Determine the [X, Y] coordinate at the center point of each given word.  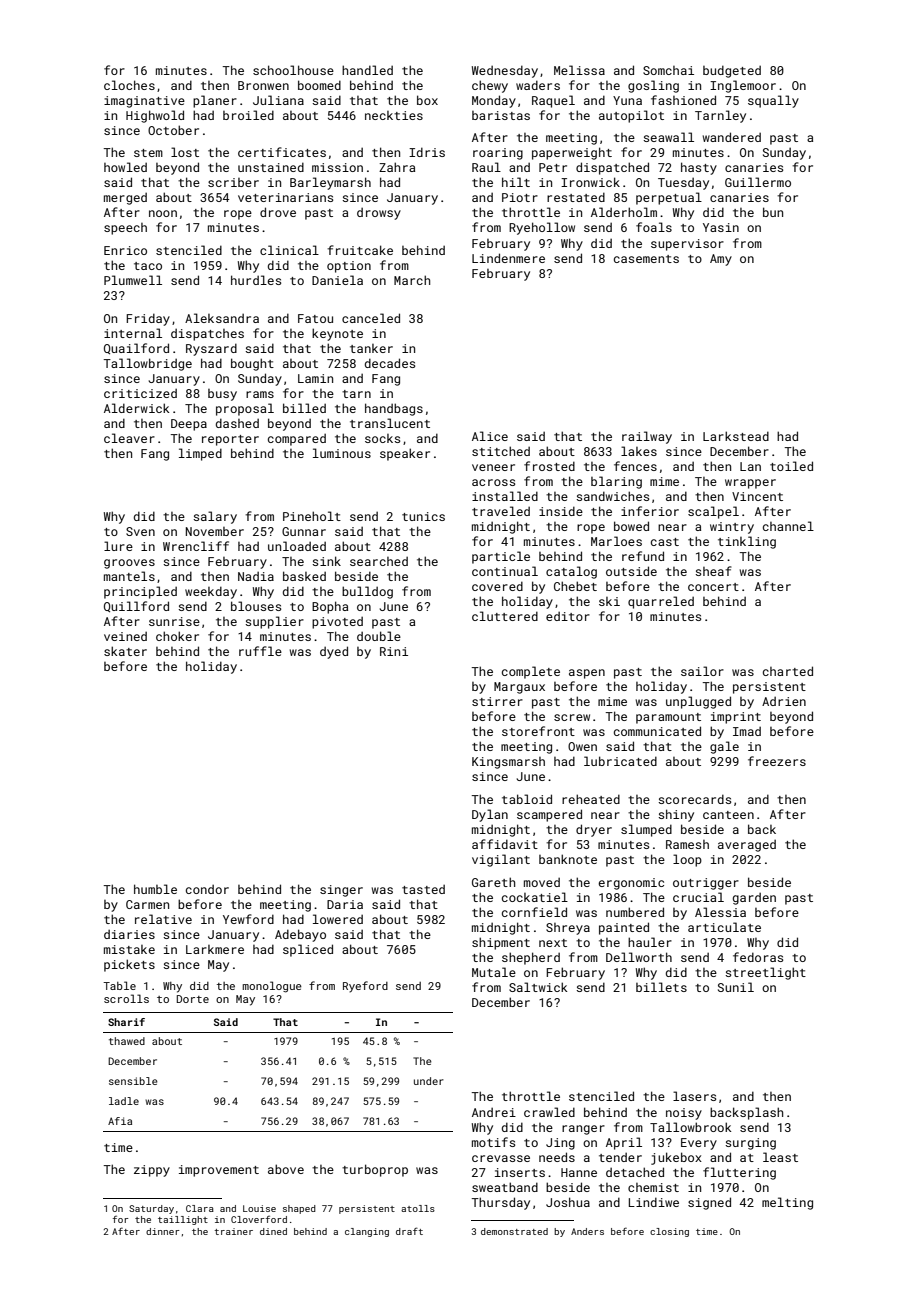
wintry [732, 528]
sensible [133, 1081]
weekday [211, 592]
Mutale [494, 972]
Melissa [579, 70]
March [412, 280]
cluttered [505, 616]
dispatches [207, 335]
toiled [791, 466]
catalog [571, 572]
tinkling [747, 542]
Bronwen [263, 85]
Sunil [736, 987]
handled [367, 70]
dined [273, 1231]
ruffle [260, 651]
